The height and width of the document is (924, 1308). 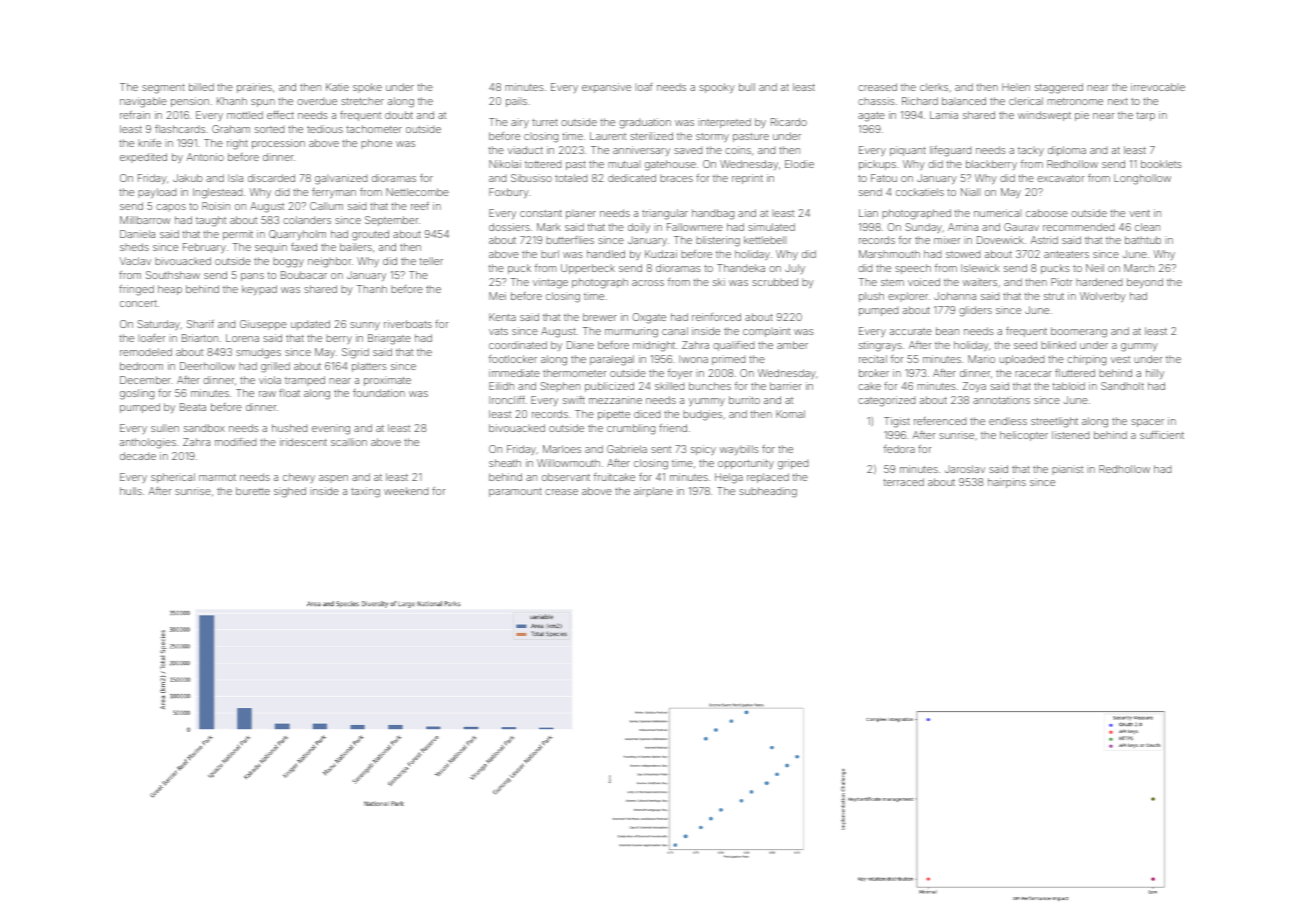 What do you see at coordinates (920, 101) in the document?
I see `Richard` at bounding box center [920, 101].
